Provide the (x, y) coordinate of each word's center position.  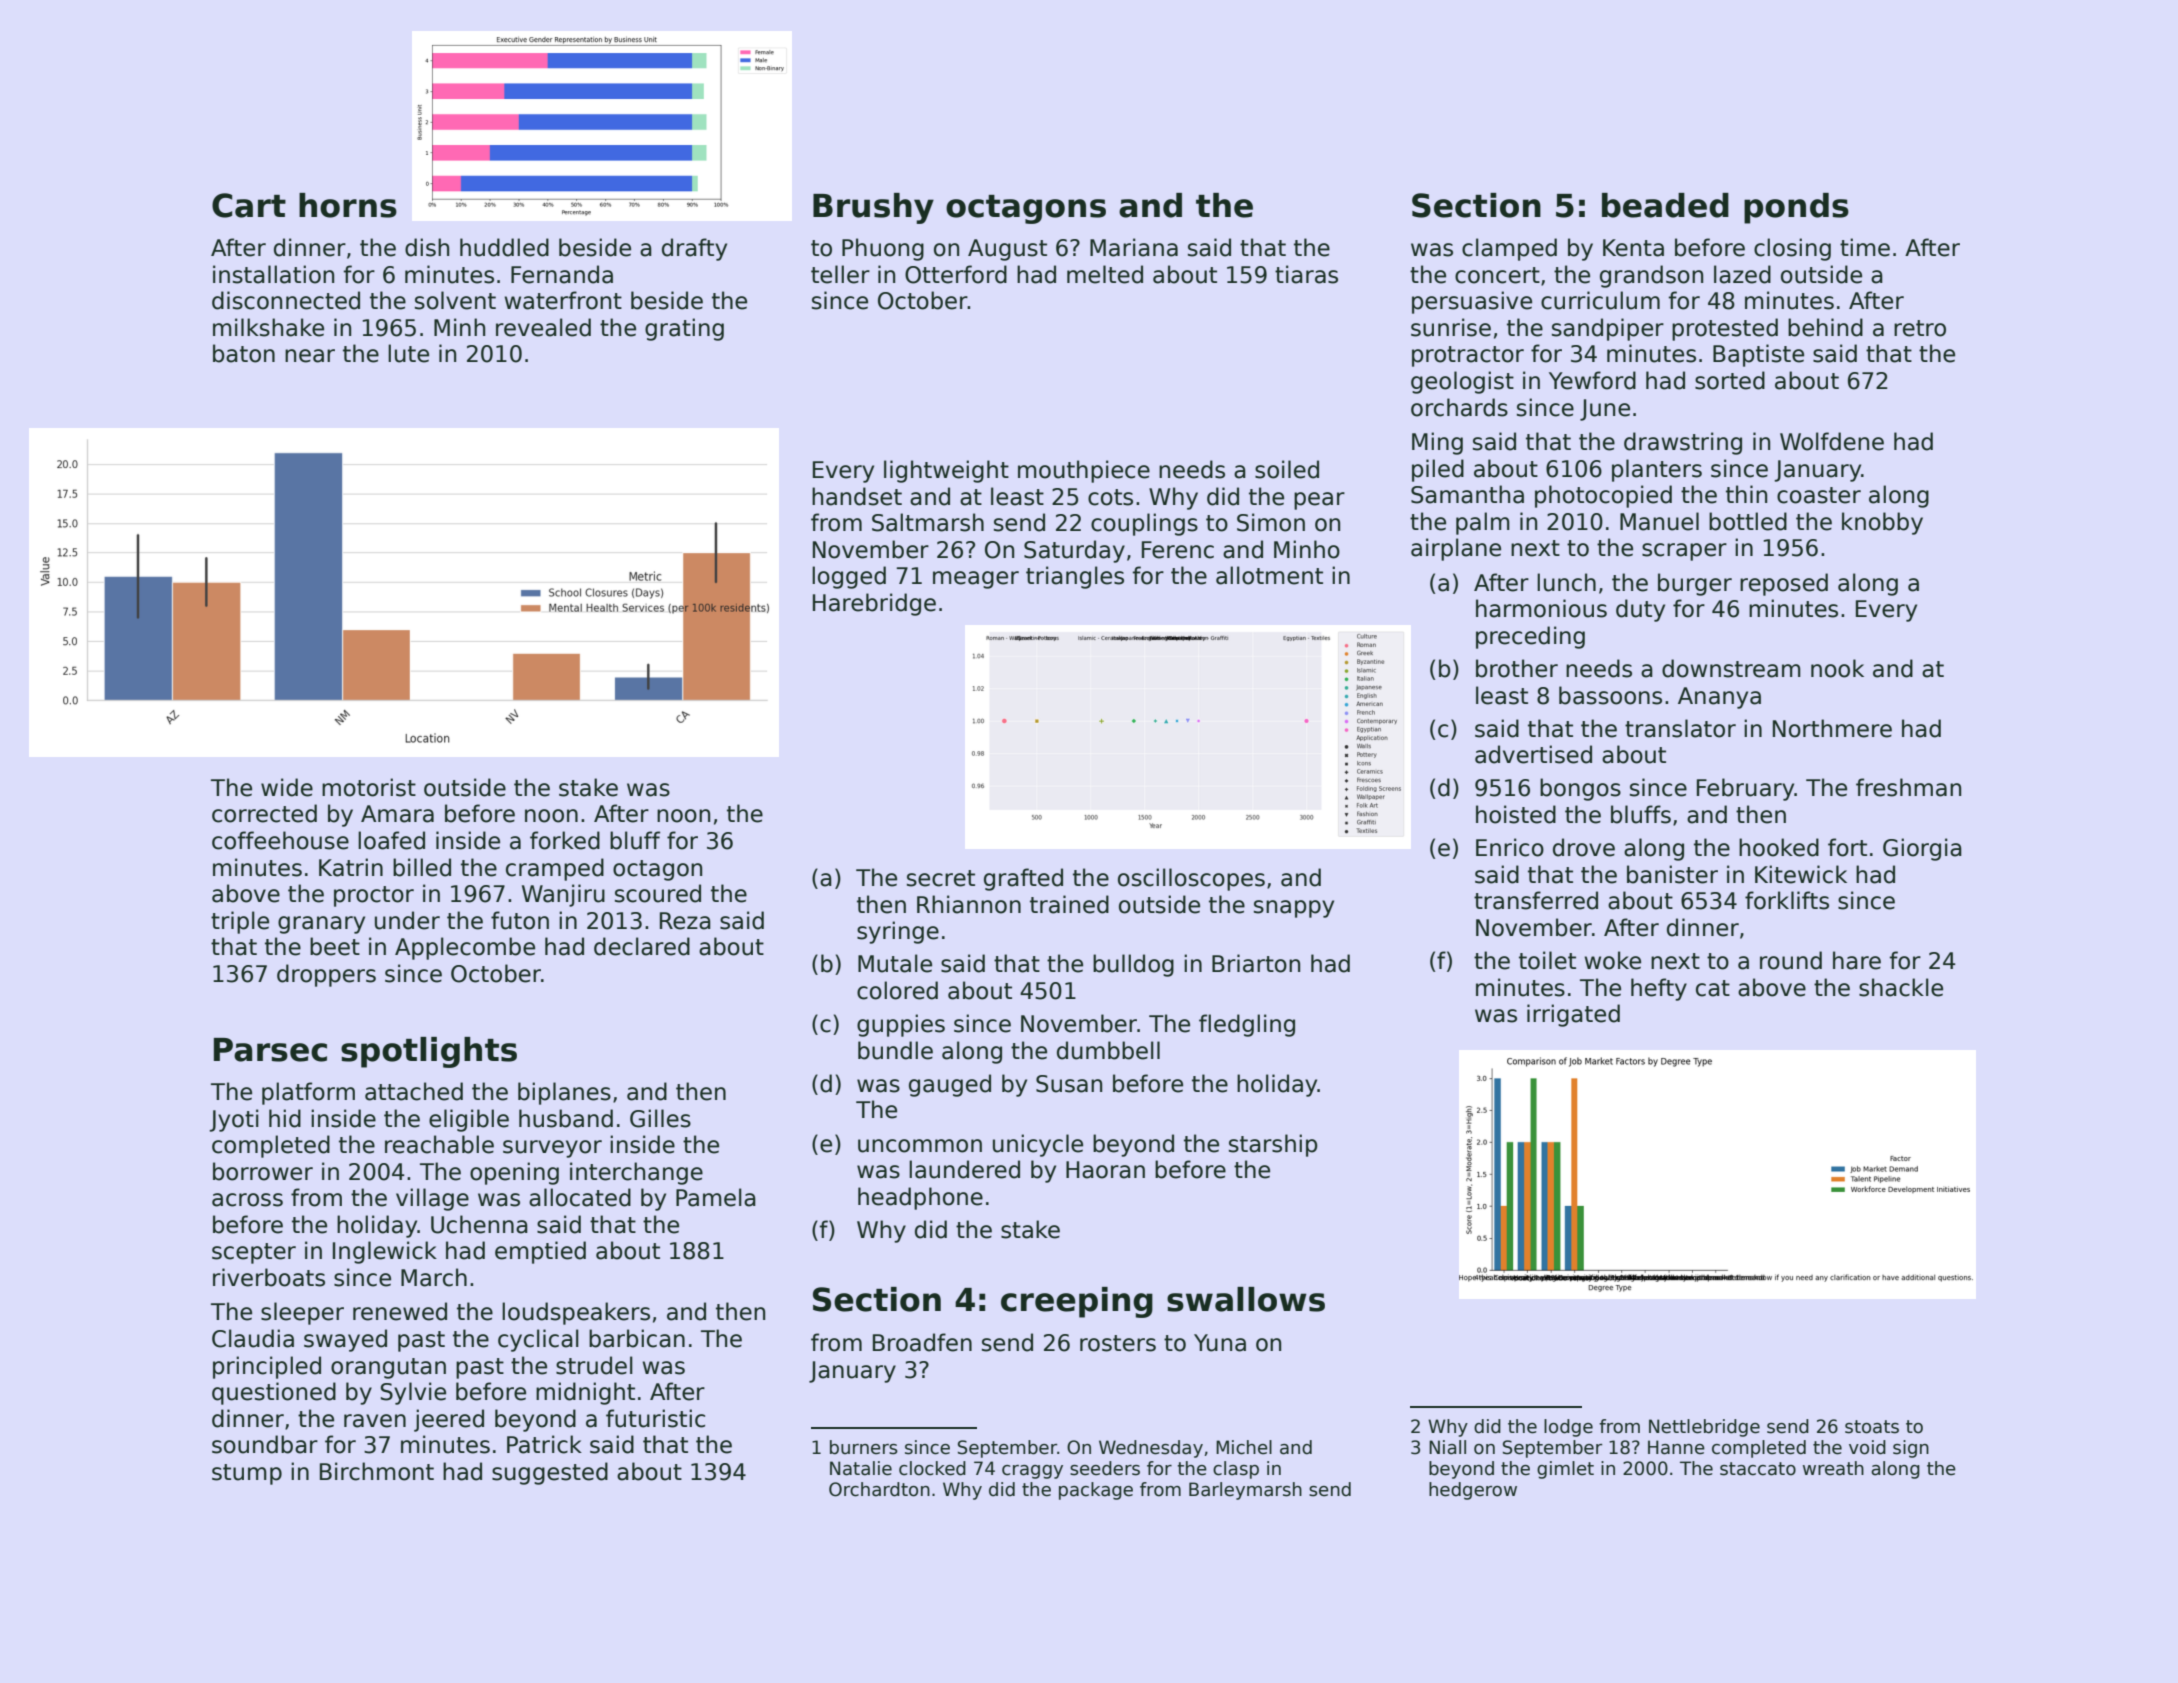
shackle (1901, 987)
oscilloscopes (1191, 879)
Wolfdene (1832, 441)
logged (849, 577)
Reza (685, 921)
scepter (254, 1253)
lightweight (946, 471)
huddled (504, 247)
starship (1273, 1145)
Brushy (873, 208)
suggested (550, 1473)
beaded (1665, 205)
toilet (1547, 960)
